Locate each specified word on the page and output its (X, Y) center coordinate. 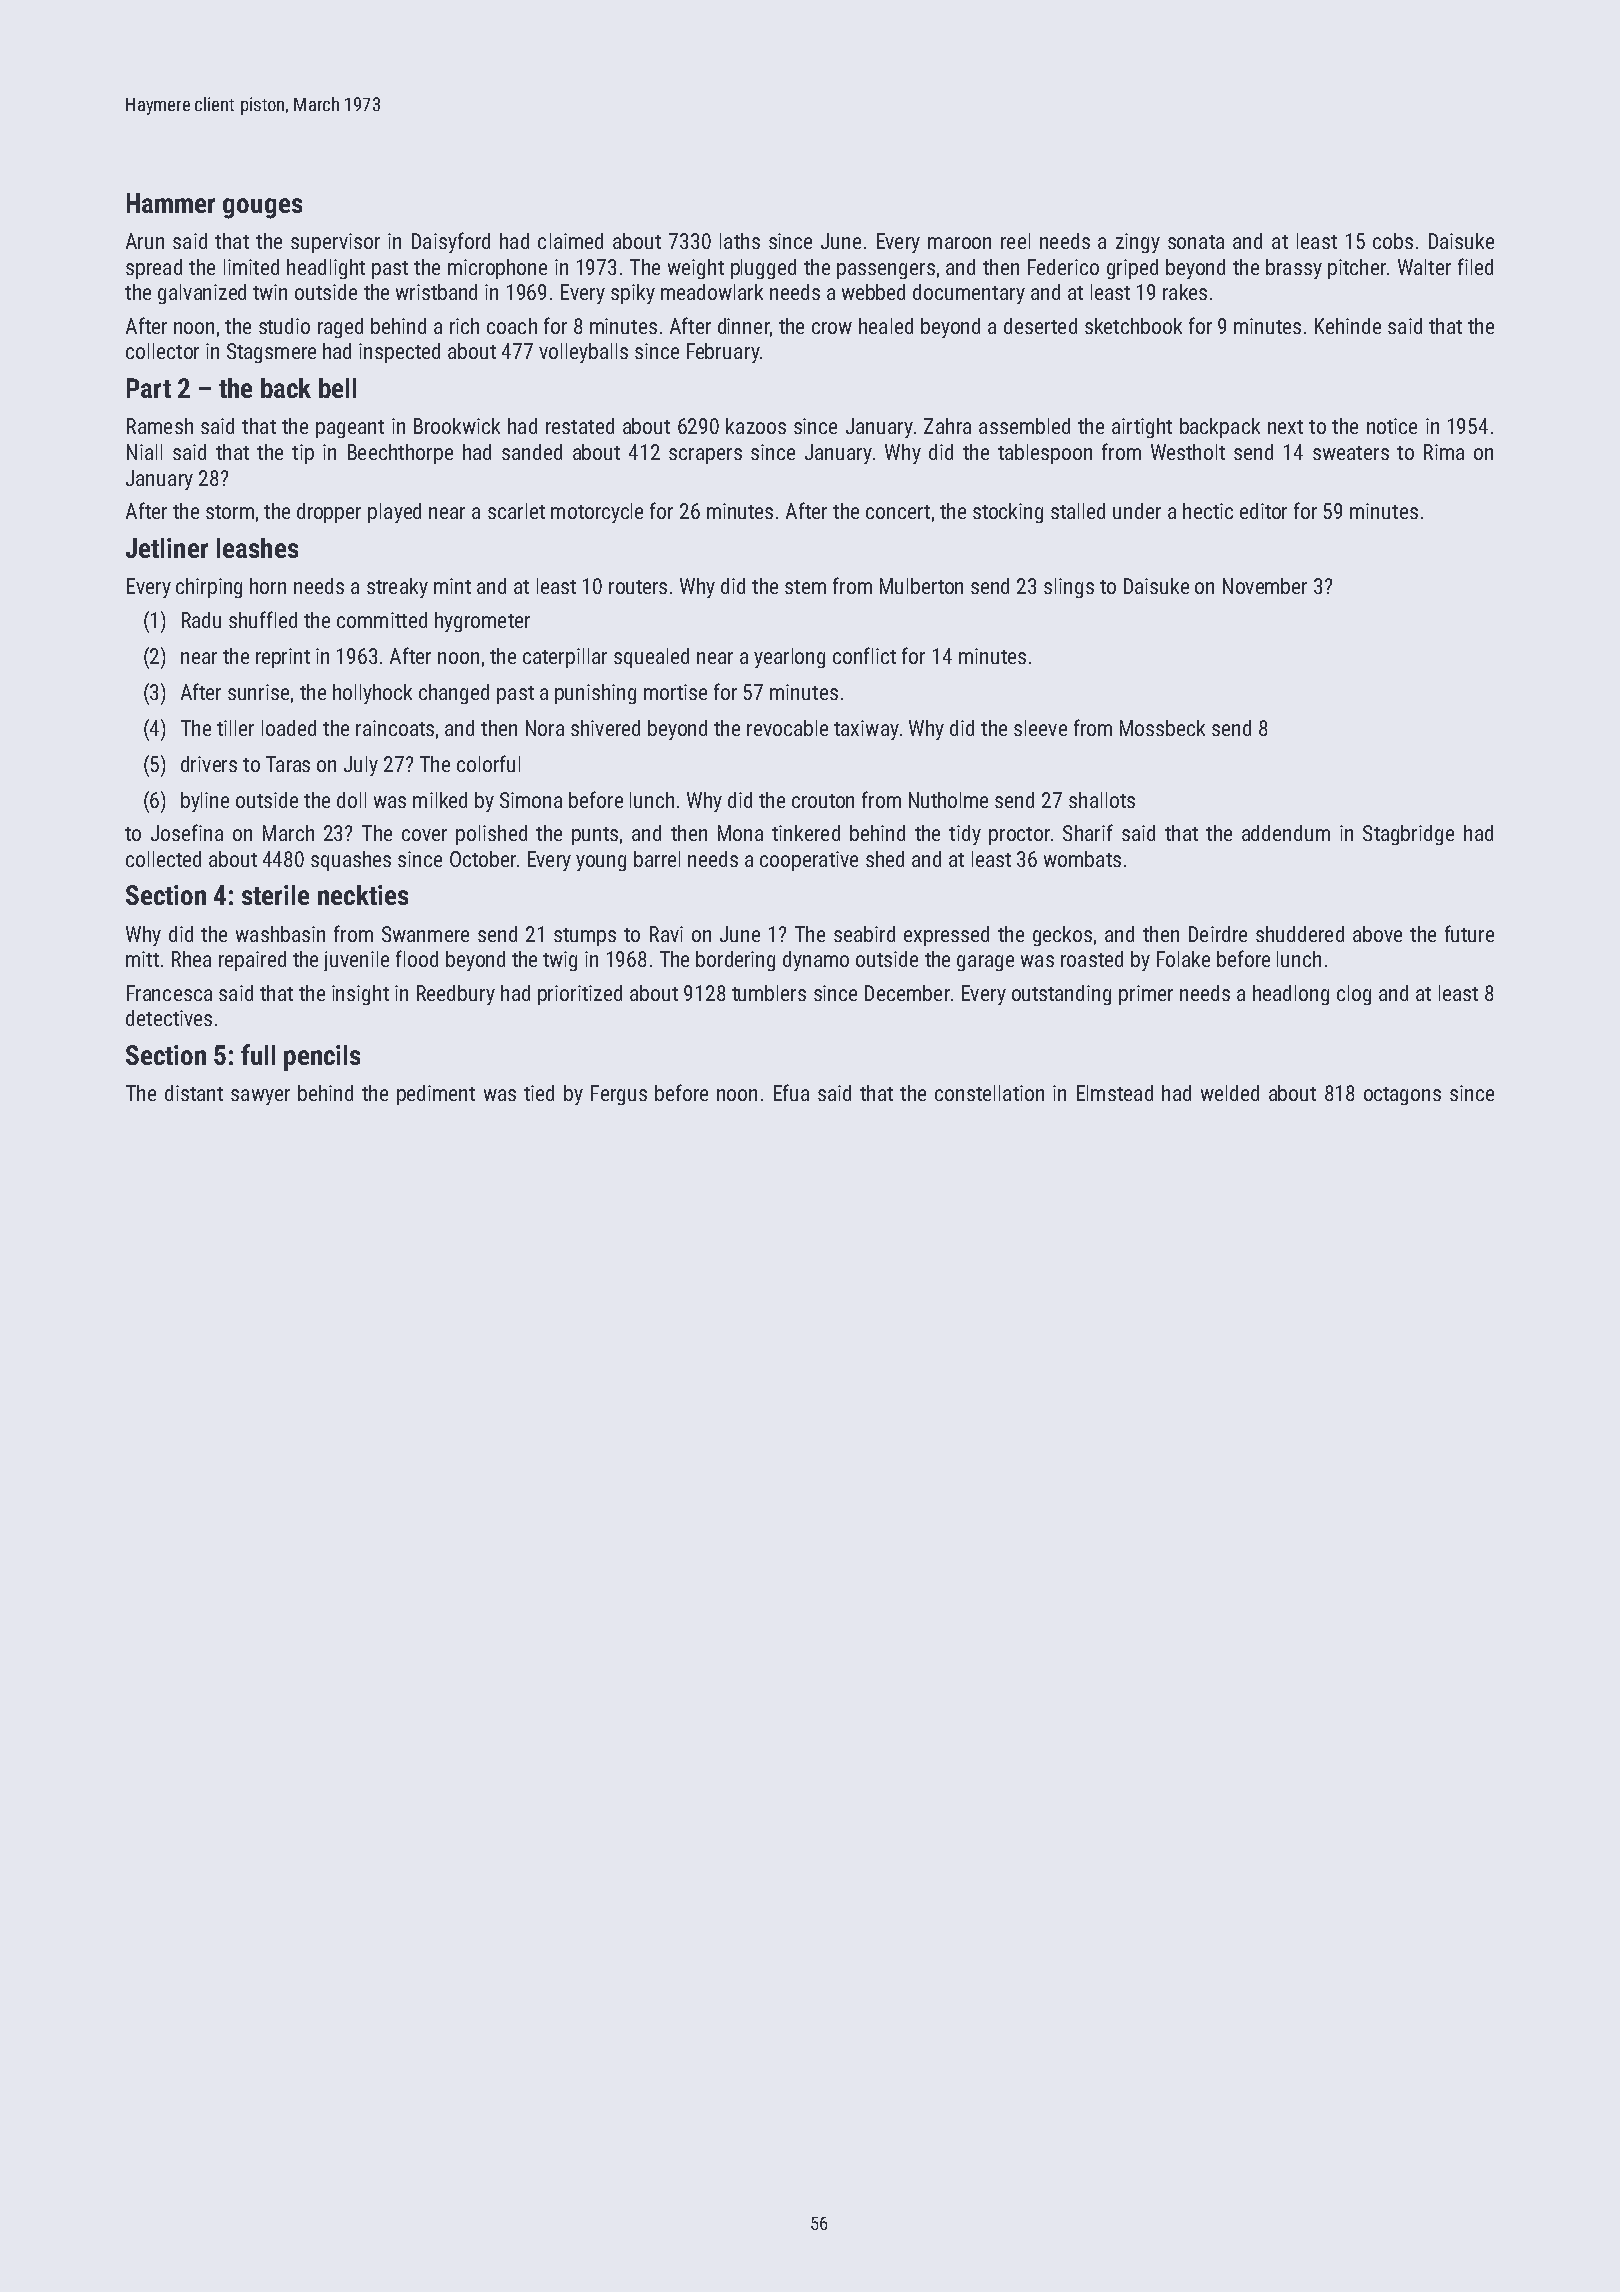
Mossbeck (1162, 728)
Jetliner (167, 548)
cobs (1393, 241)
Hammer (171, 203)
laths (740, 241)
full (258, 1054)
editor (1263, 511)
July (361, 766)
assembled (1024, 426)
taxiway (866, 730)
